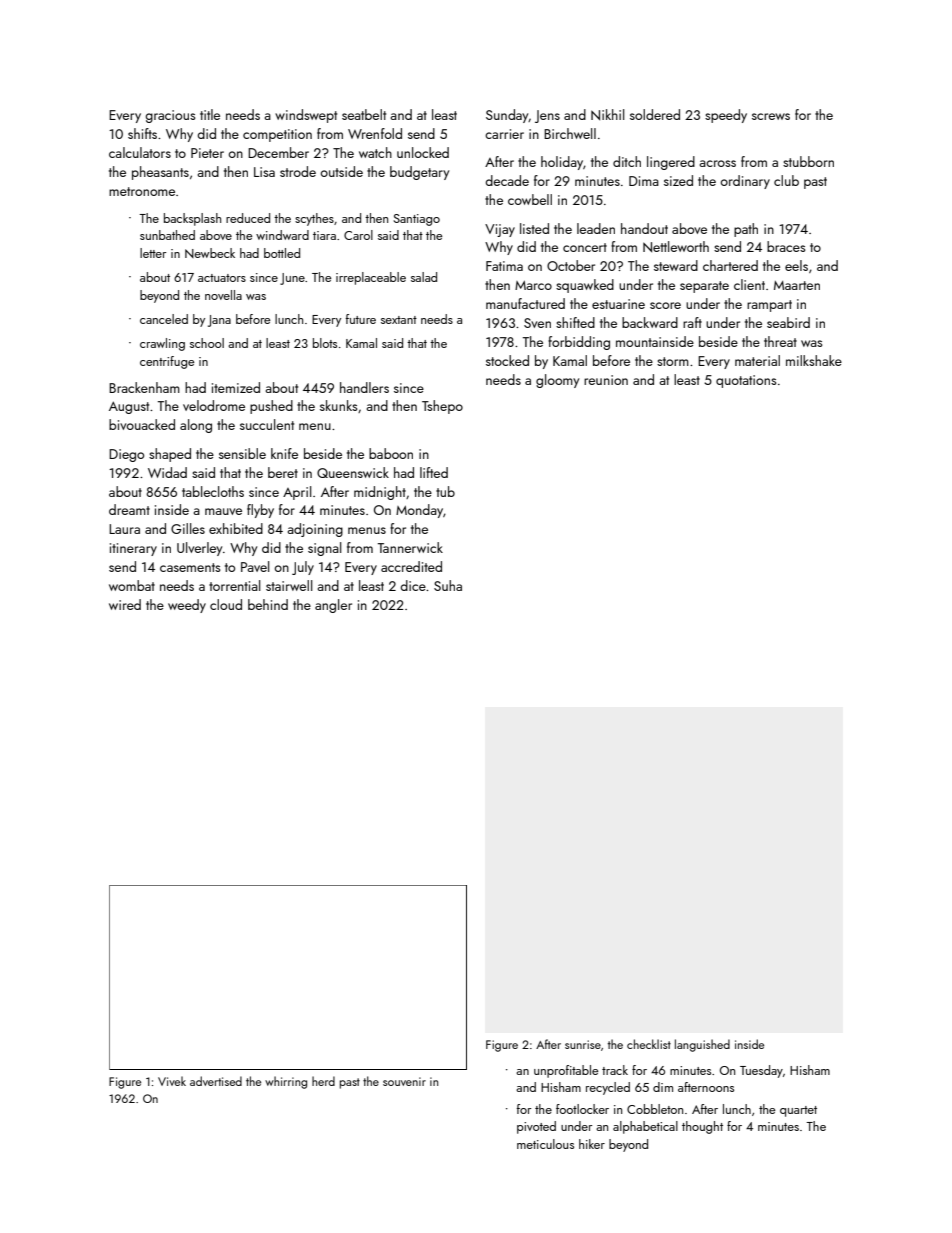  What do you see at coordinates (545, 1144) in the screenshot?
I see `meticulous` at bounding box center [545, 1144].
